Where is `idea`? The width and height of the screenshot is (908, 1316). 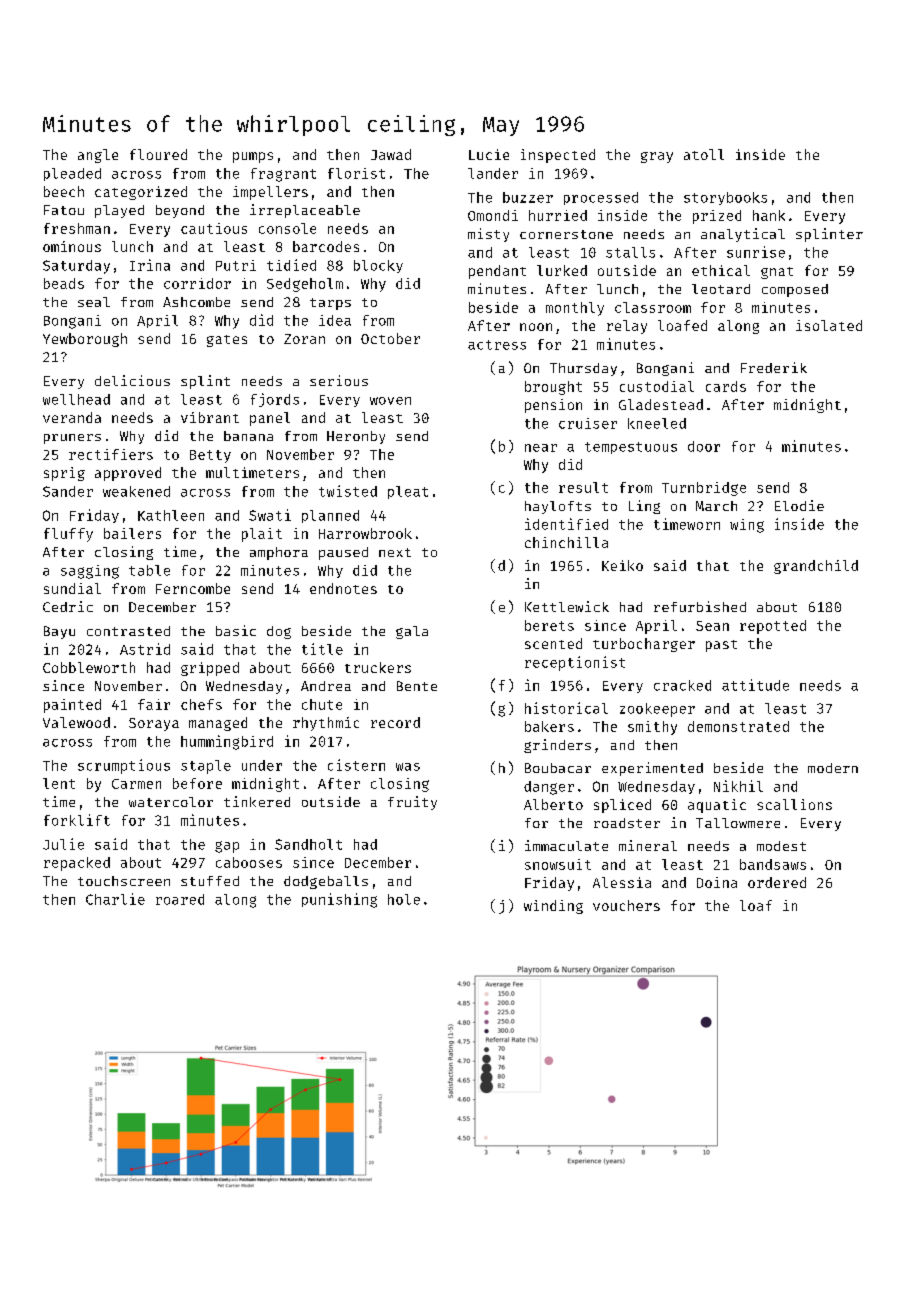 idea is located at coordinates (335, 320).
